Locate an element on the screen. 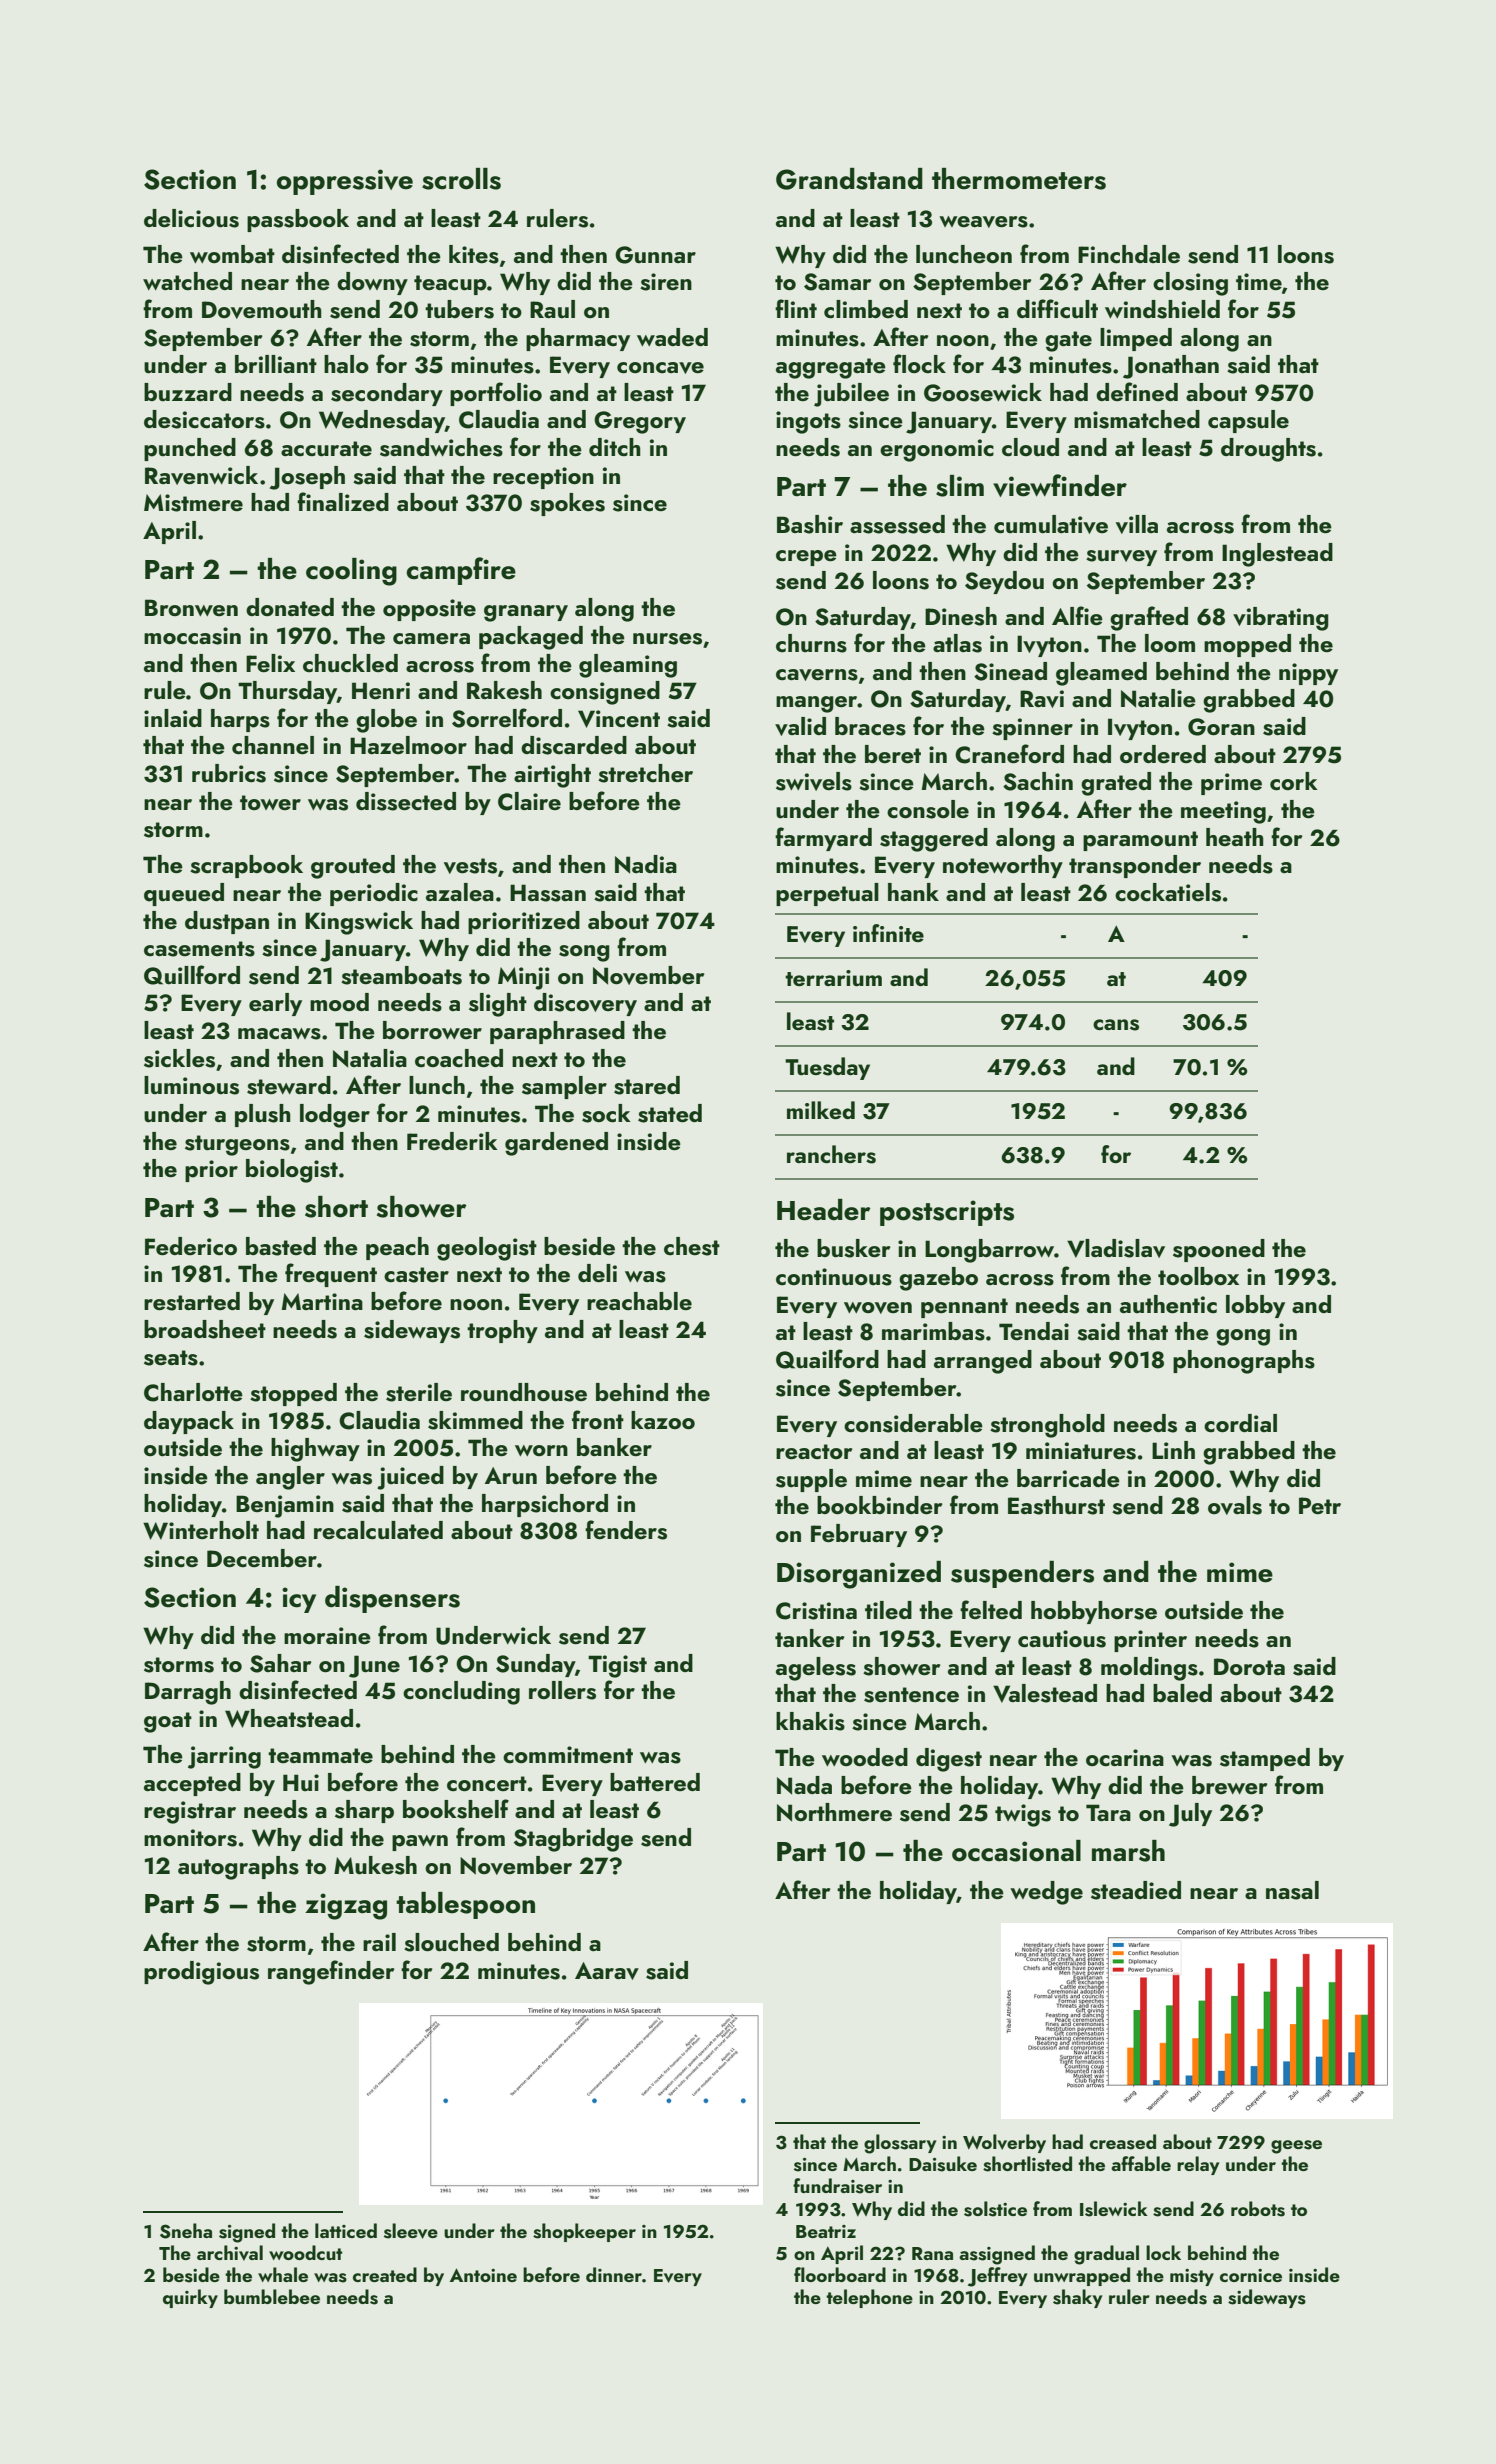 This screenshot has height=2464, width=1496. reactor is located at coordinates (814, 1451).
